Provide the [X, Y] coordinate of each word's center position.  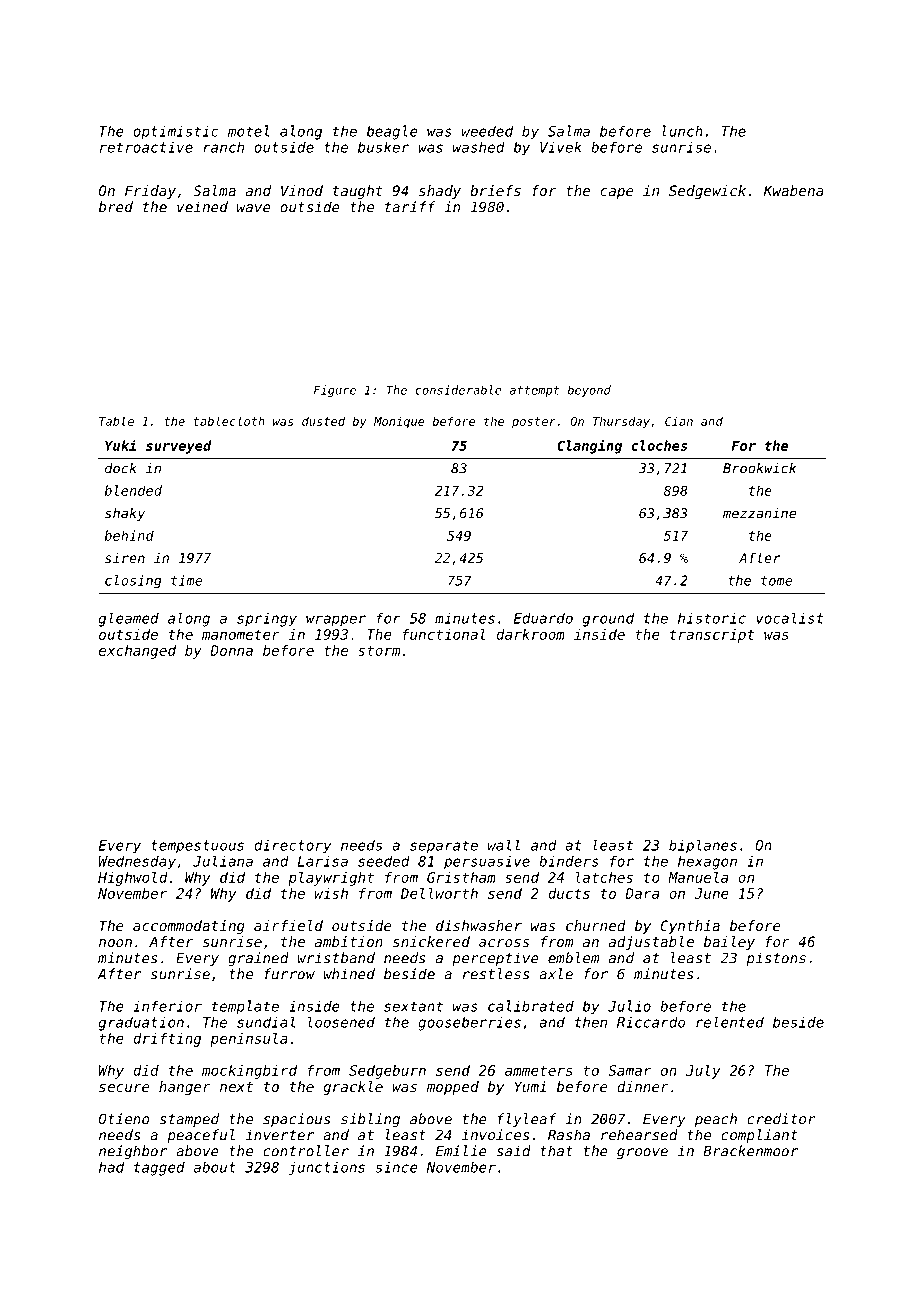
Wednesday [137, 863]
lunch [682, 131]
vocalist [790, 618]
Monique [399, 422]
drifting [167, 1040]
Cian [679, 421]
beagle [392, 132]
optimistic [176, 132]
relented [730, 1022]
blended [133, 490]
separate [444, 847]
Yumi [530, 1086]
